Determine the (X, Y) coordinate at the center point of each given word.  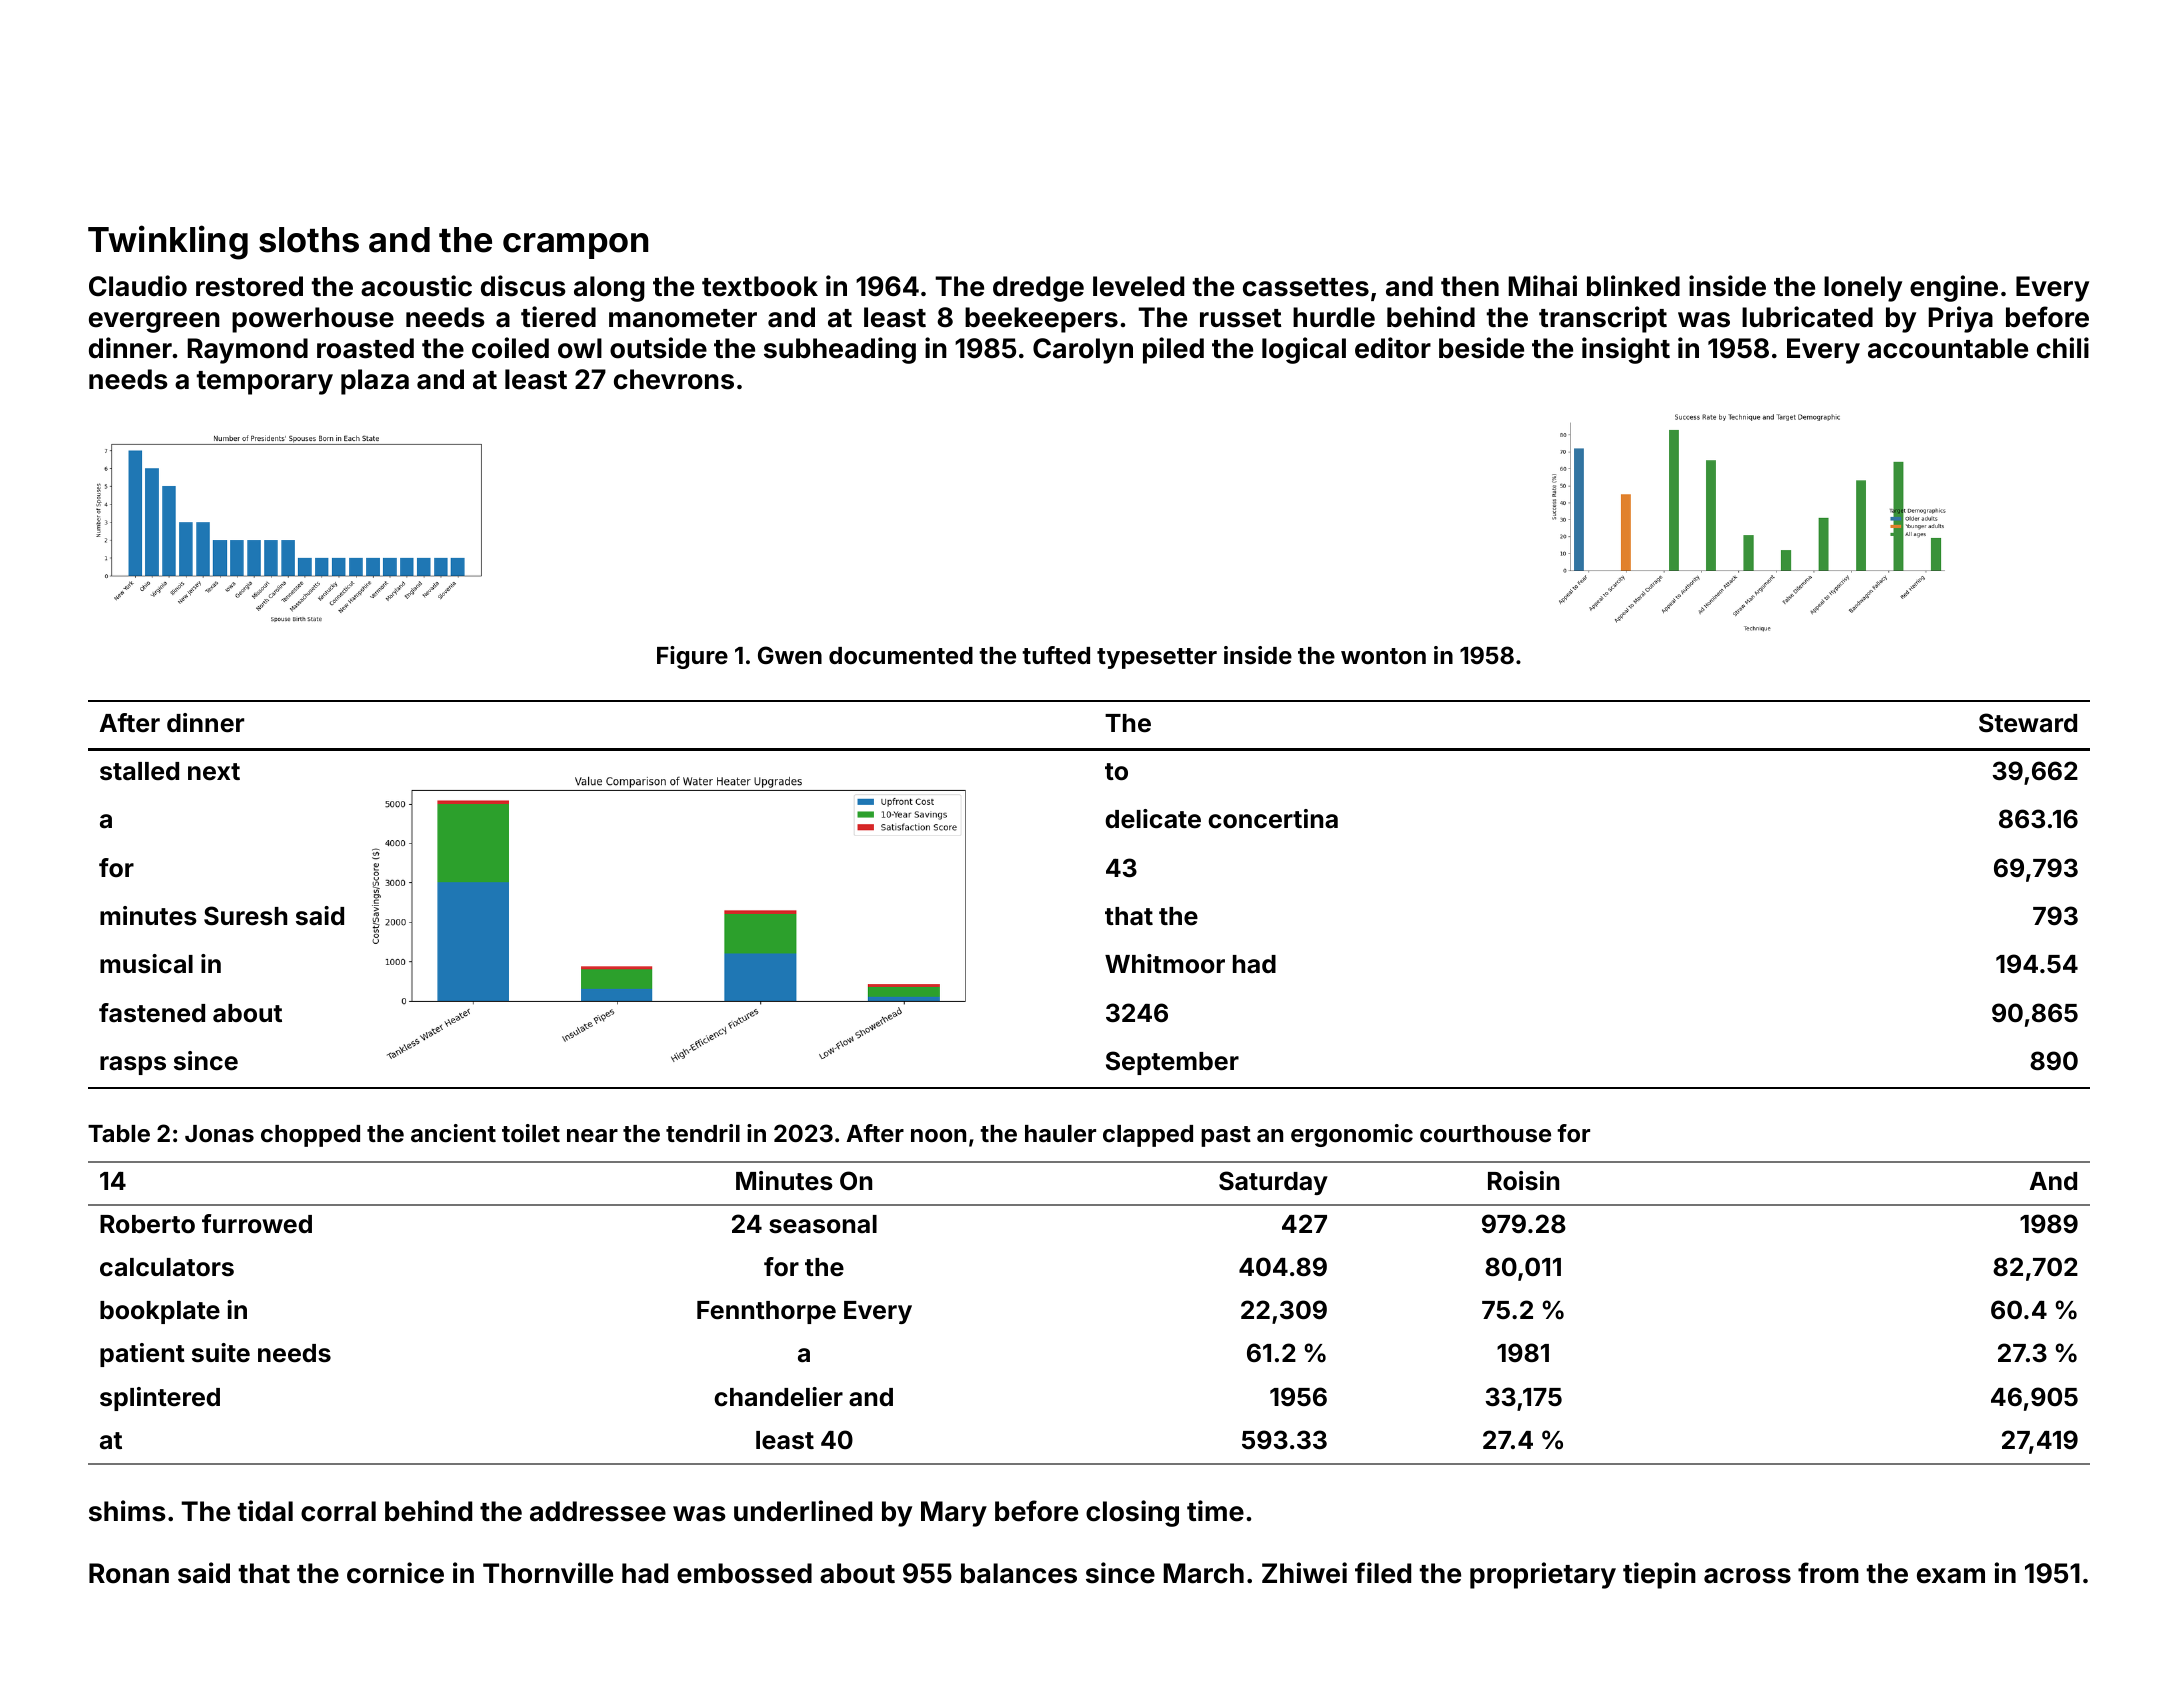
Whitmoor (1165, 964)
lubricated (1807, 317)
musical (146, 964)
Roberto (147, 1224)
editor (1393, 348)
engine (1954, 288)
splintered (160, 1399)
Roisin (1523, 1181)
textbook (760, 286)
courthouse (1485, 1134)
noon (938, 1136)
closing (1132, 1513)
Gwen (790, 655)
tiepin (1659, 1575)
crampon (575, 246)
